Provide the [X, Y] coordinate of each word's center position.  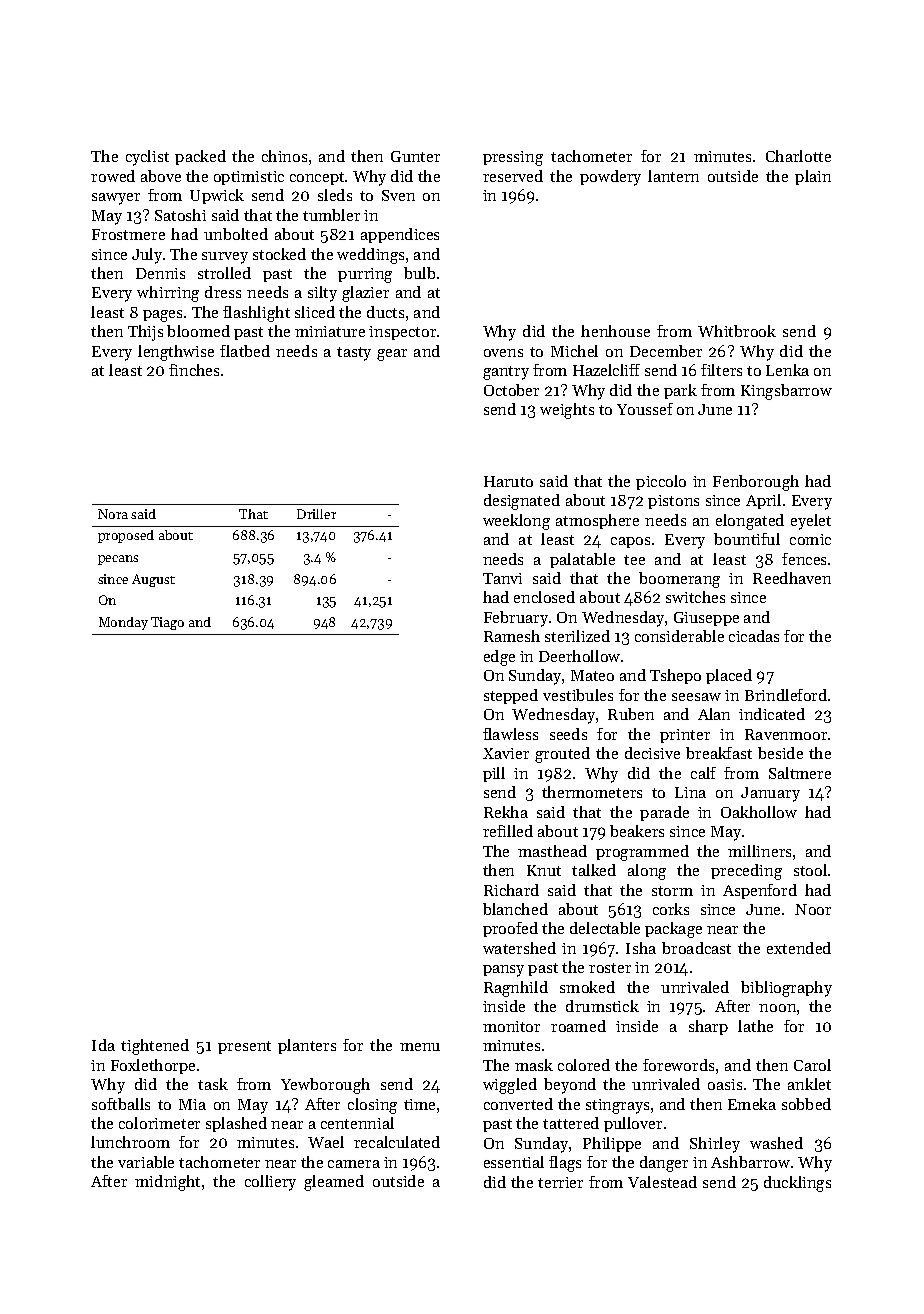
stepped [511, 696]
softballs [121, 1104]
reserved [513, 176]
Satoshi [180, 215]
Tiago [167, 623]
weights [567, 411]
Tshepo [675, 676]
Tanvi [502, 578]
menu [420, 1047]
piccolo [661, 482]
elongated [750, 522]
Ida [103, 1045]
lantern [673, 176]
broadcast [696, 948]
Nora [113, 514]
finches [194, 370]
